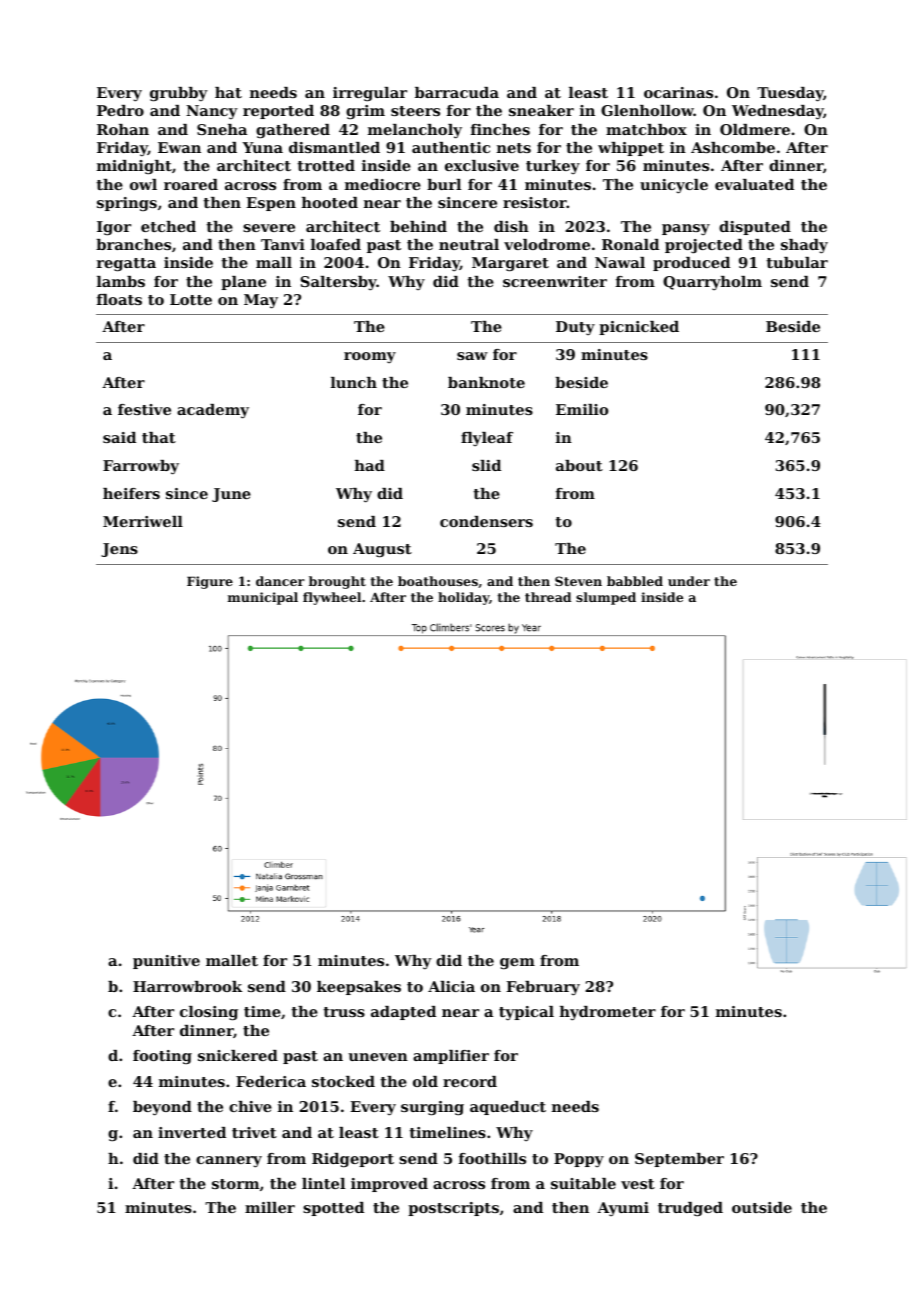 The height and width of the screenshot is (1308, 924). I want to click on condensers, so click(486, 521).
